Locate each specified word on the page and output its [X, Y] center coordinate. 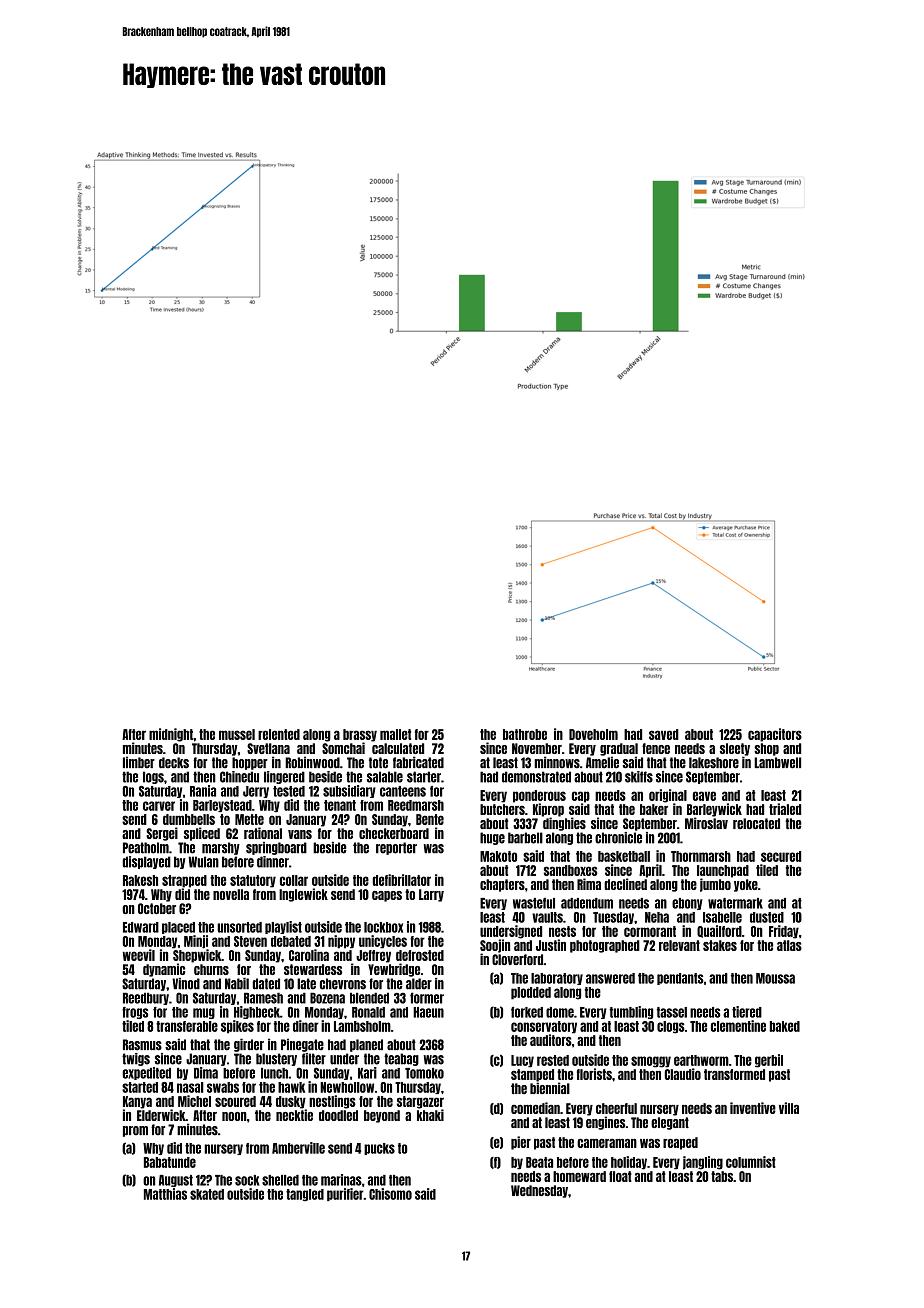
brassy [360, 735]
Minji [196, 942]
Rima [589, 884]
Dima [206, 1073]
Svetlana [268, 748]
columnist [751, 1162]
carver [159, 806]
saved [664, 734]
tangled [305, 1195]
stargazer [420, 1102]
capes [387, 896]
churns [211, 969]
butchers [502, 809]
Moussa [775, 978]
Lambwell [777, 763]
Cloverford [517, 959]
